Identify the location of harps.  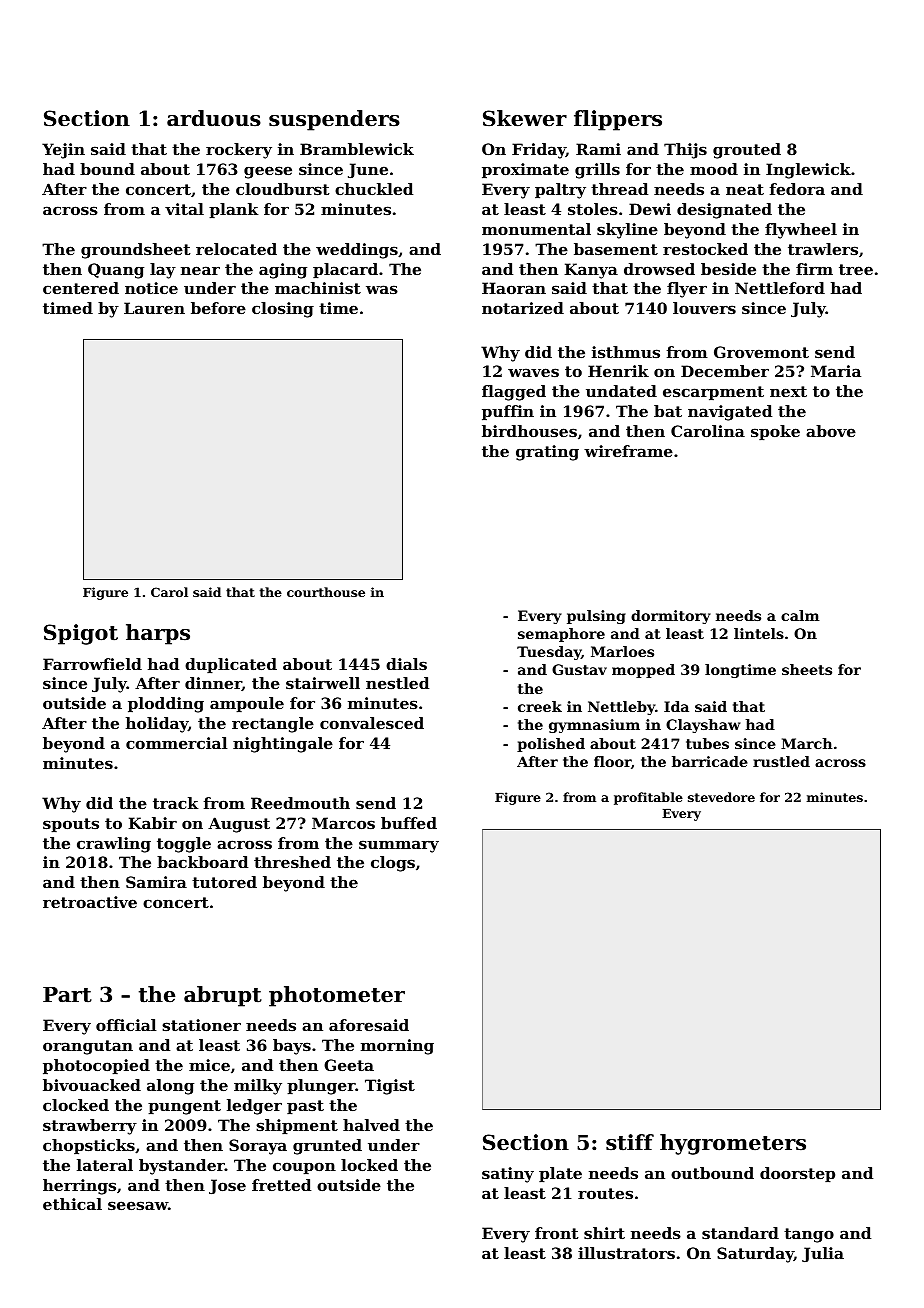
(158, 634).
